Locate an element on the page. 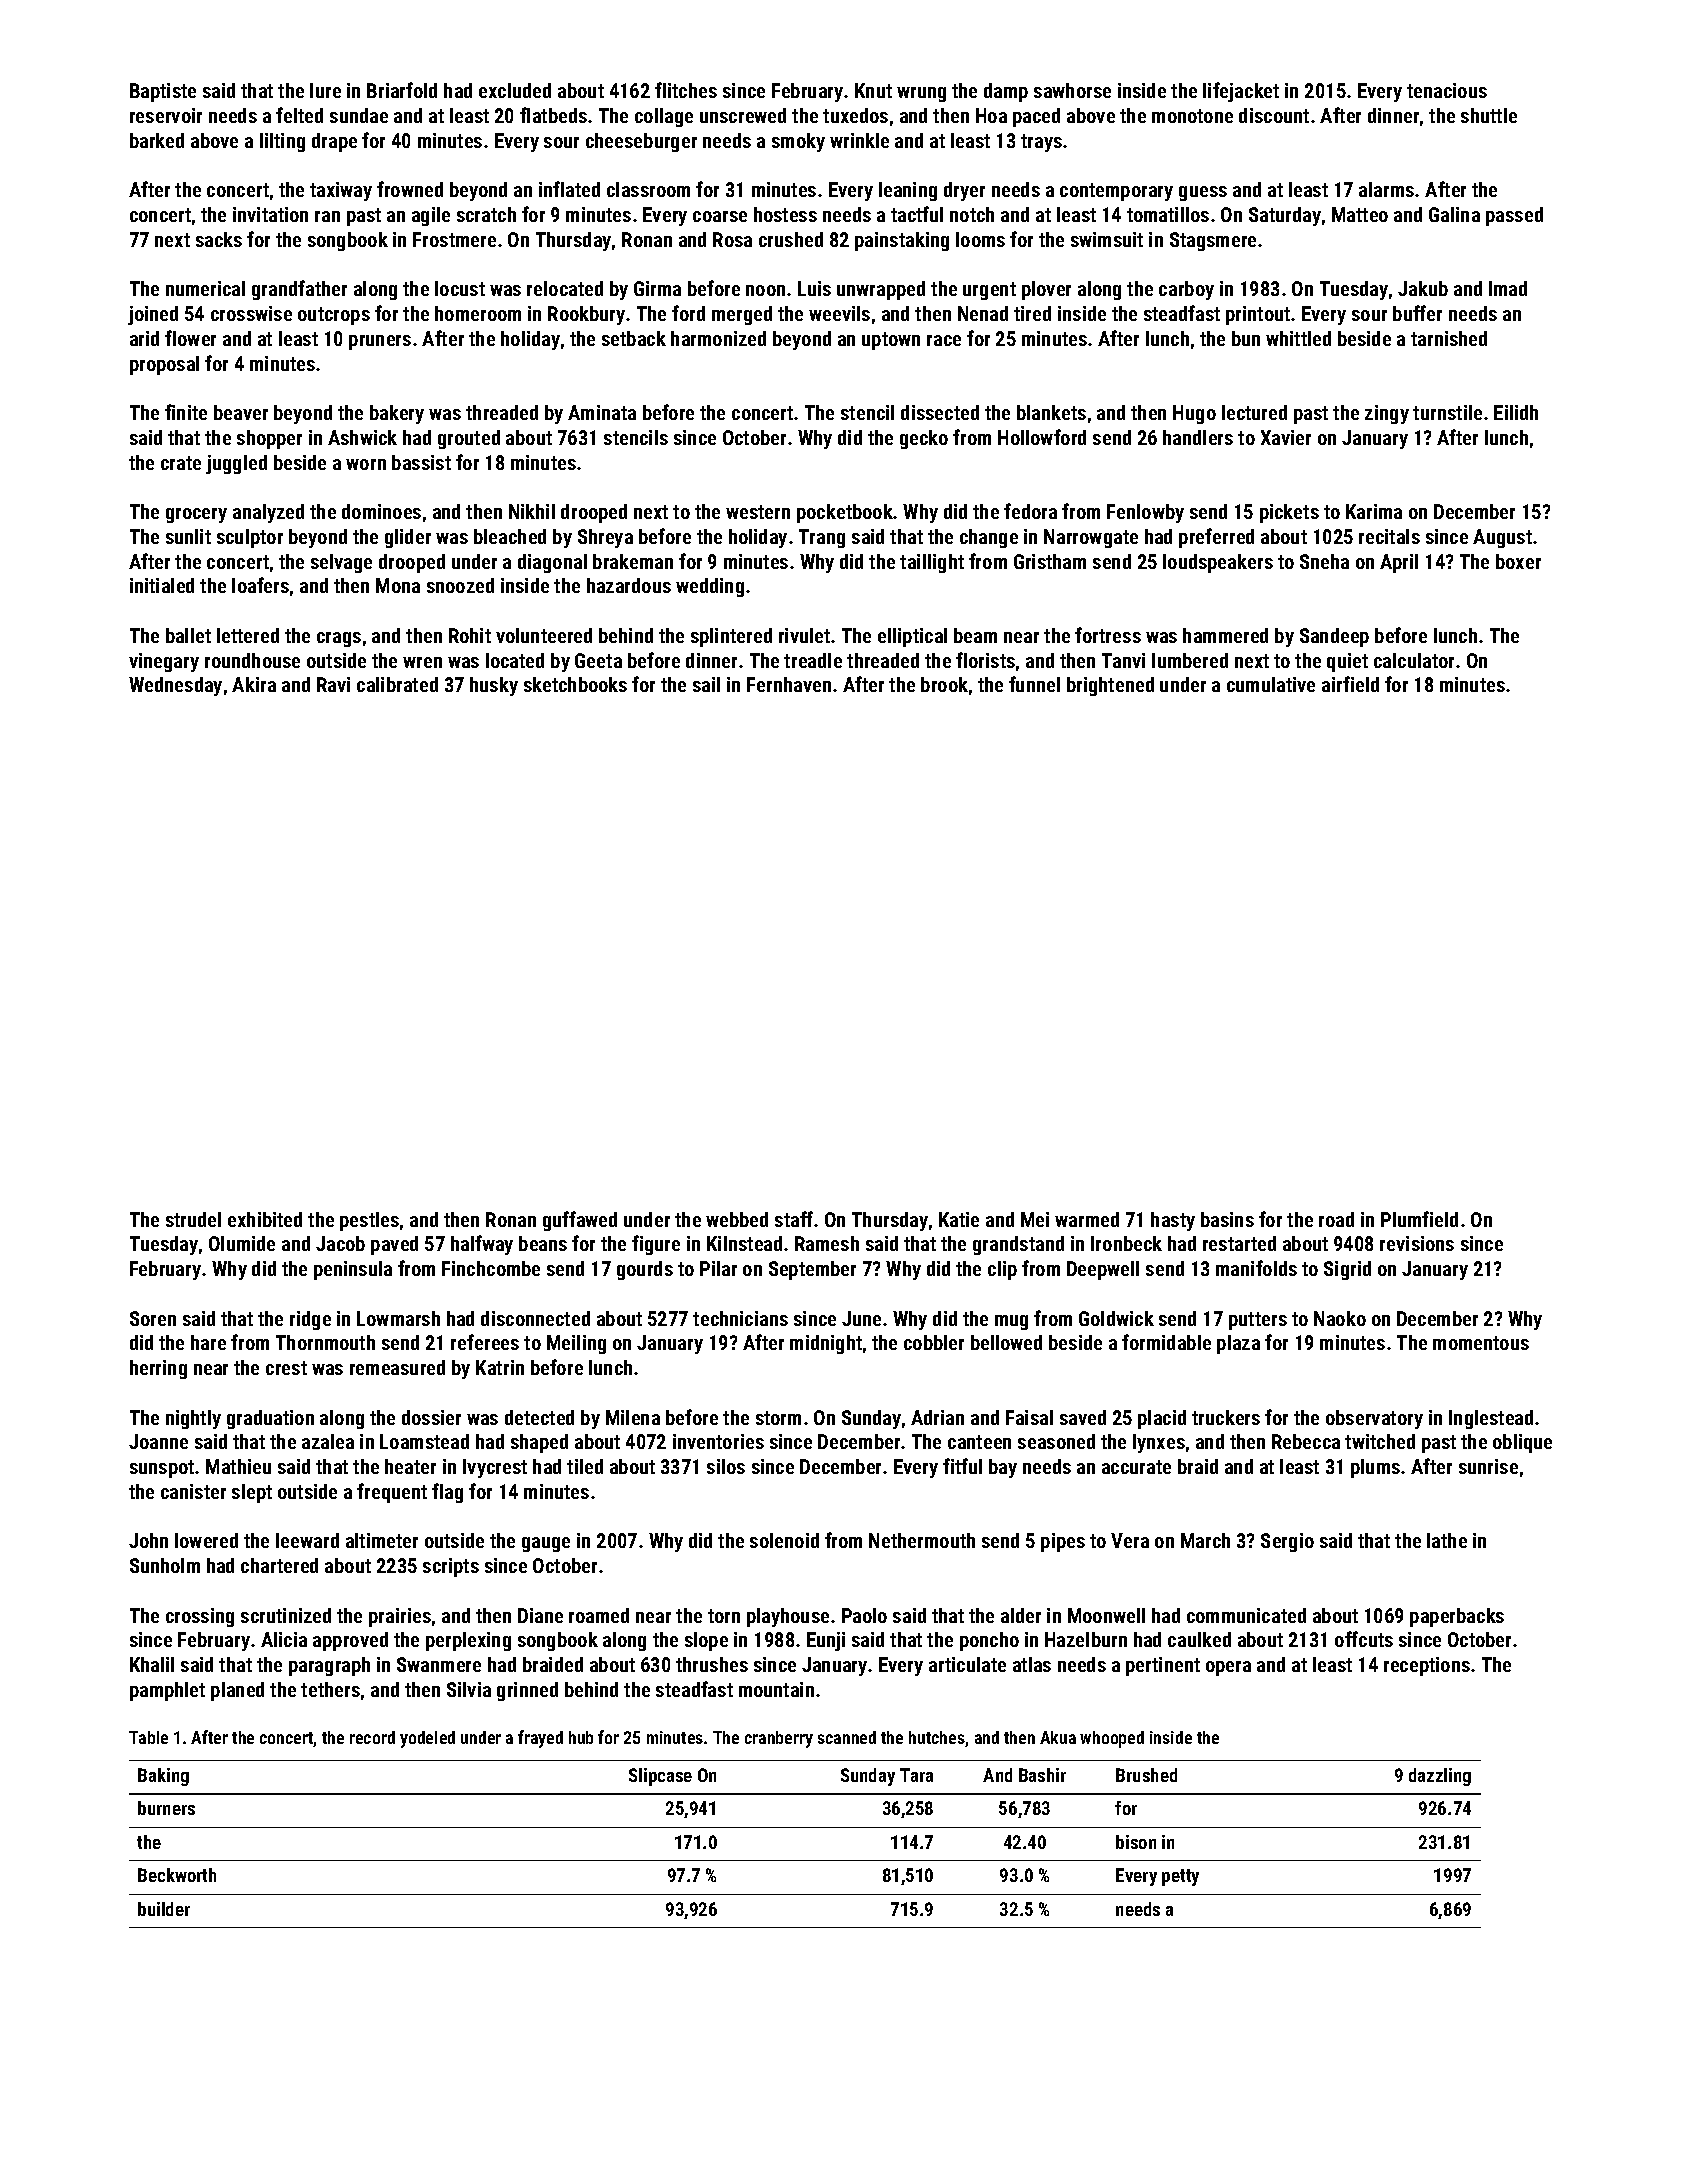  bison is located at coordinates (1136, 1842).
